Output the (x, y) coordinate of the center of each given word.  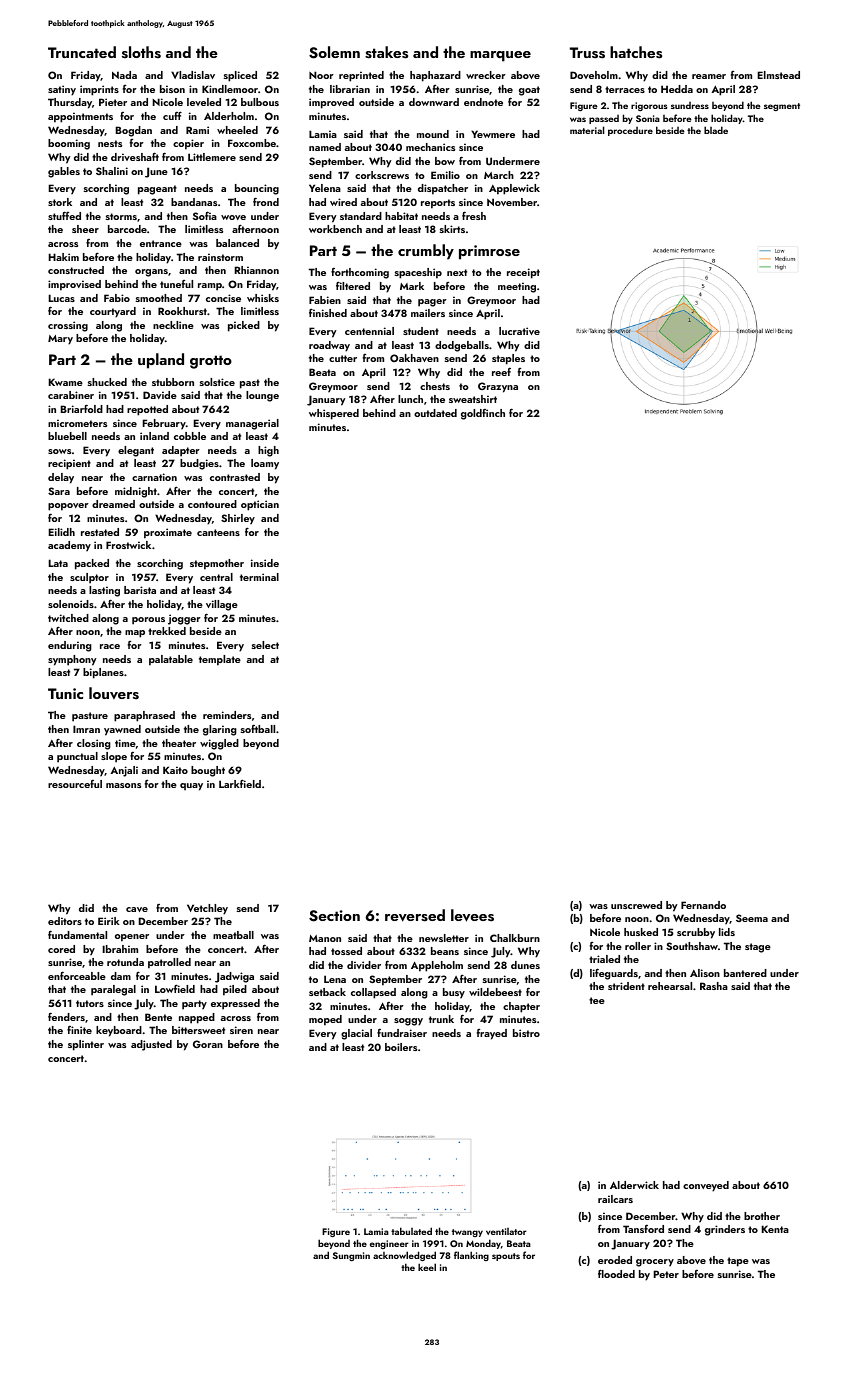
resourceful (75, 784)
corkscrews (382, 175)
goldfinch (483, 414)
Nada (124, 75)
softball (258, 729)
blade (716, 130)
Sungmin (351, 1256)
